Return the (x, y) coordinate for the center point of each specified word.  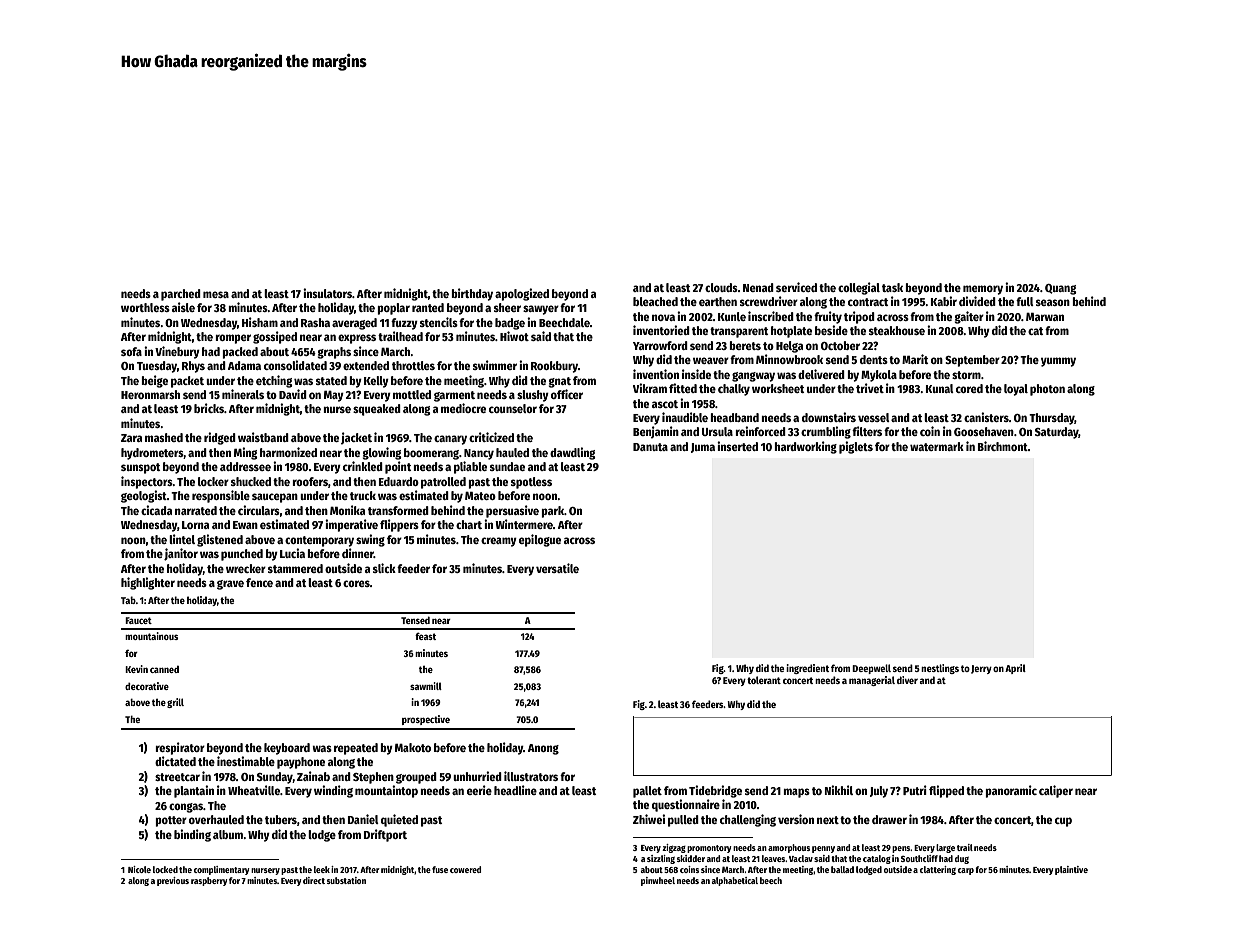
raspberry (209, 881)
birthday (472, 294)
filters (867, 431)
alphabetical (734, 881)
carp (966, 871)
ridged (220, 438)
